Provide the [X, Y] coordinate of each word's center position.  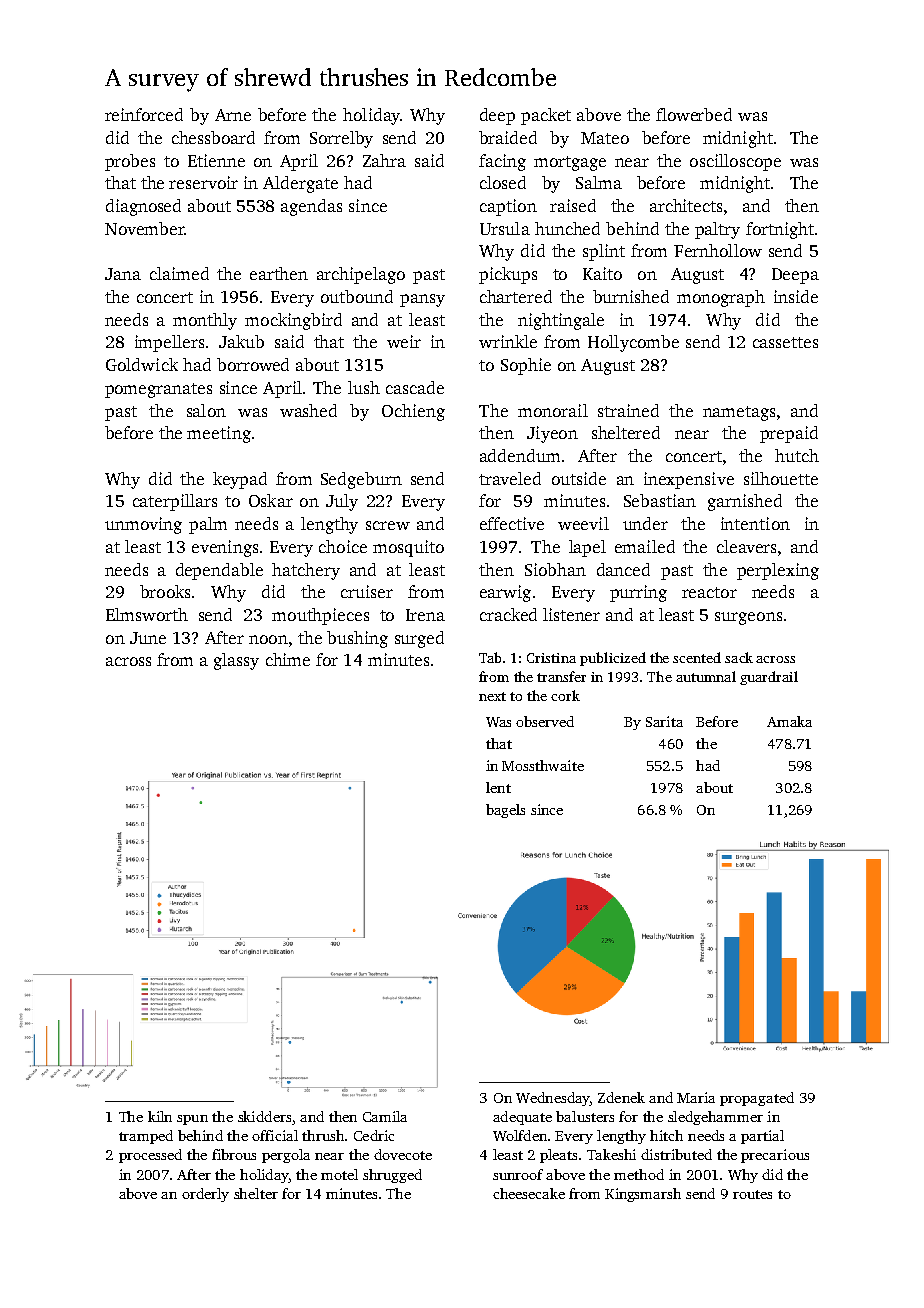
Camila [385, 1116]
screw [388, 525]
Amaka [789, 721]
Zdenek [621, 1097]
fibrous [234, 1154]
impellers [169, 343]
